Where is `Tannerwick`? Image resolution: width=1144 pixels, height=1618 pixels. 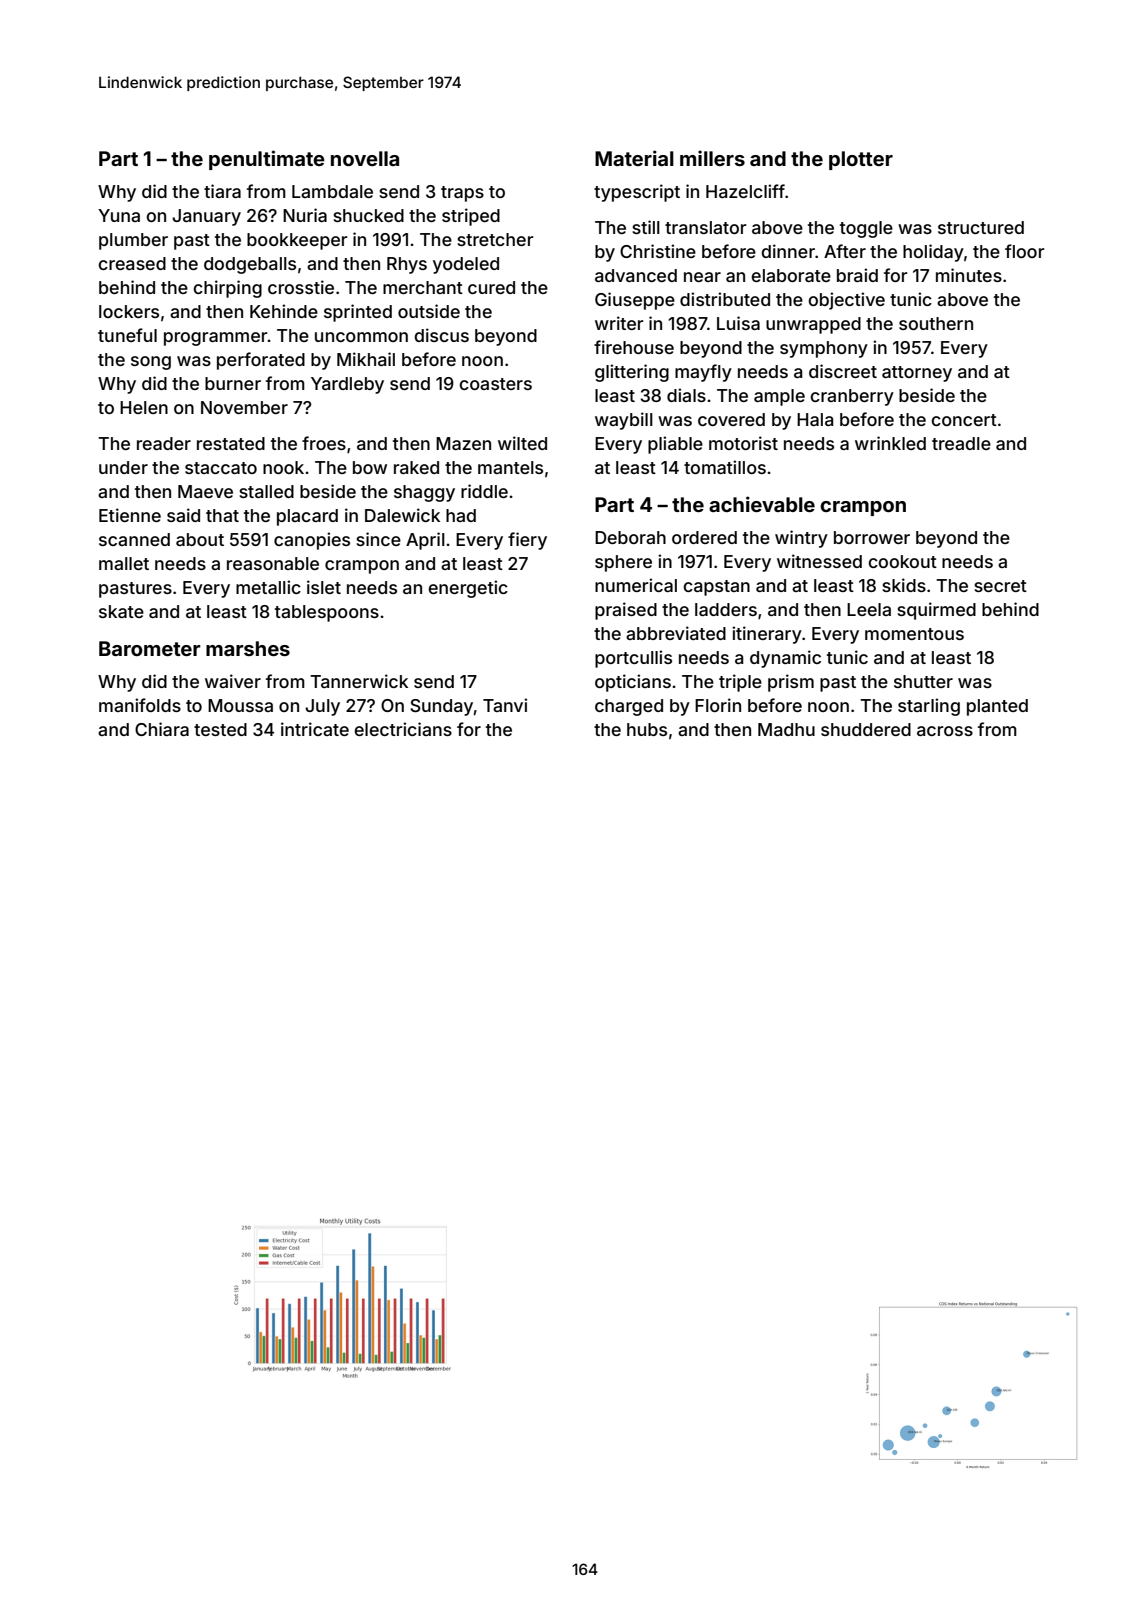
Tannerwick is located at coordinates (359, 681).
